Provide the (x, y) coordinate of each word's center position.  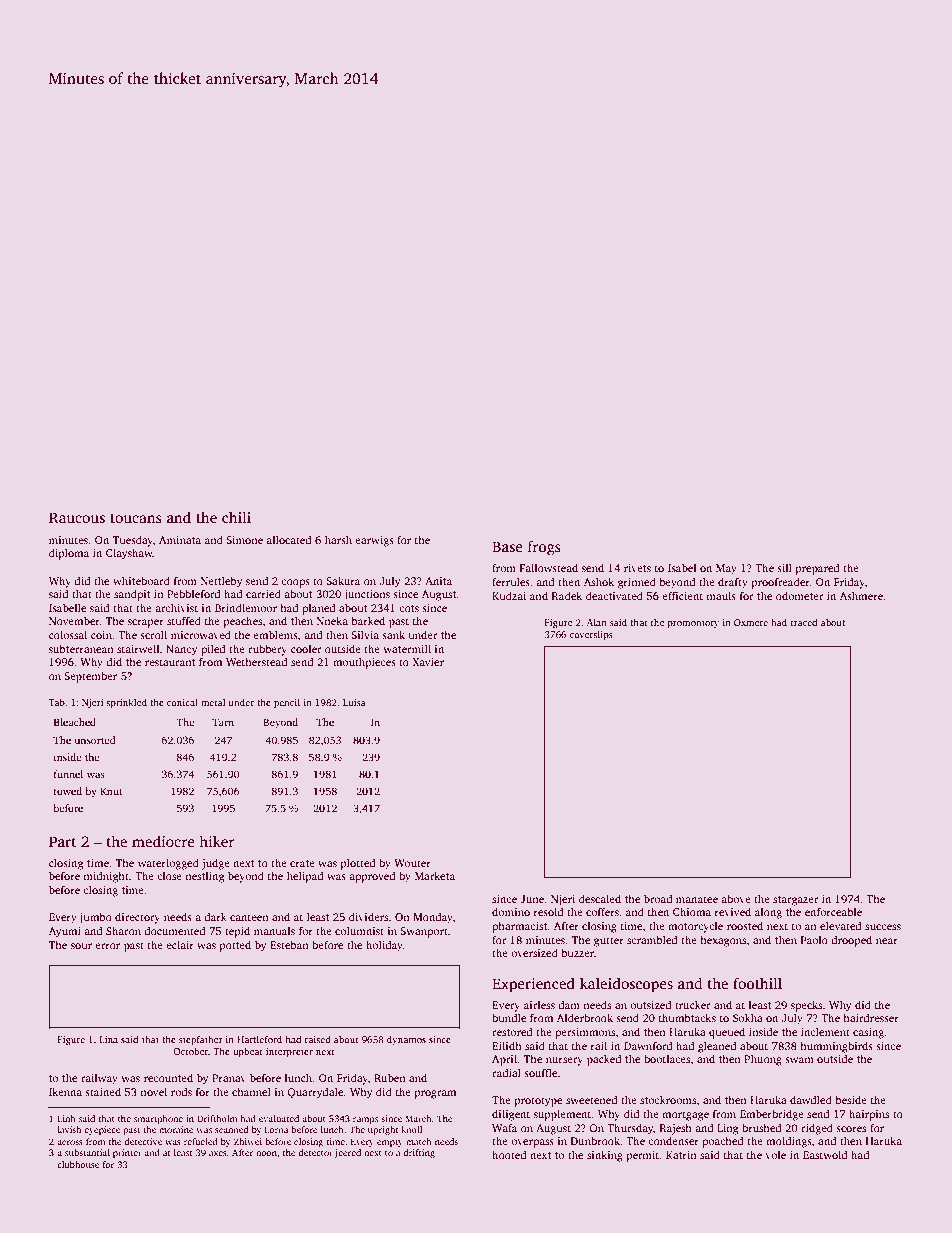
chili (236, 517)
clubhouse (78, 1164)
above (736, 898)
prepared (818, 569)
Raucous (77, 517)
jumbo (95, 918)
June (532, 899)
